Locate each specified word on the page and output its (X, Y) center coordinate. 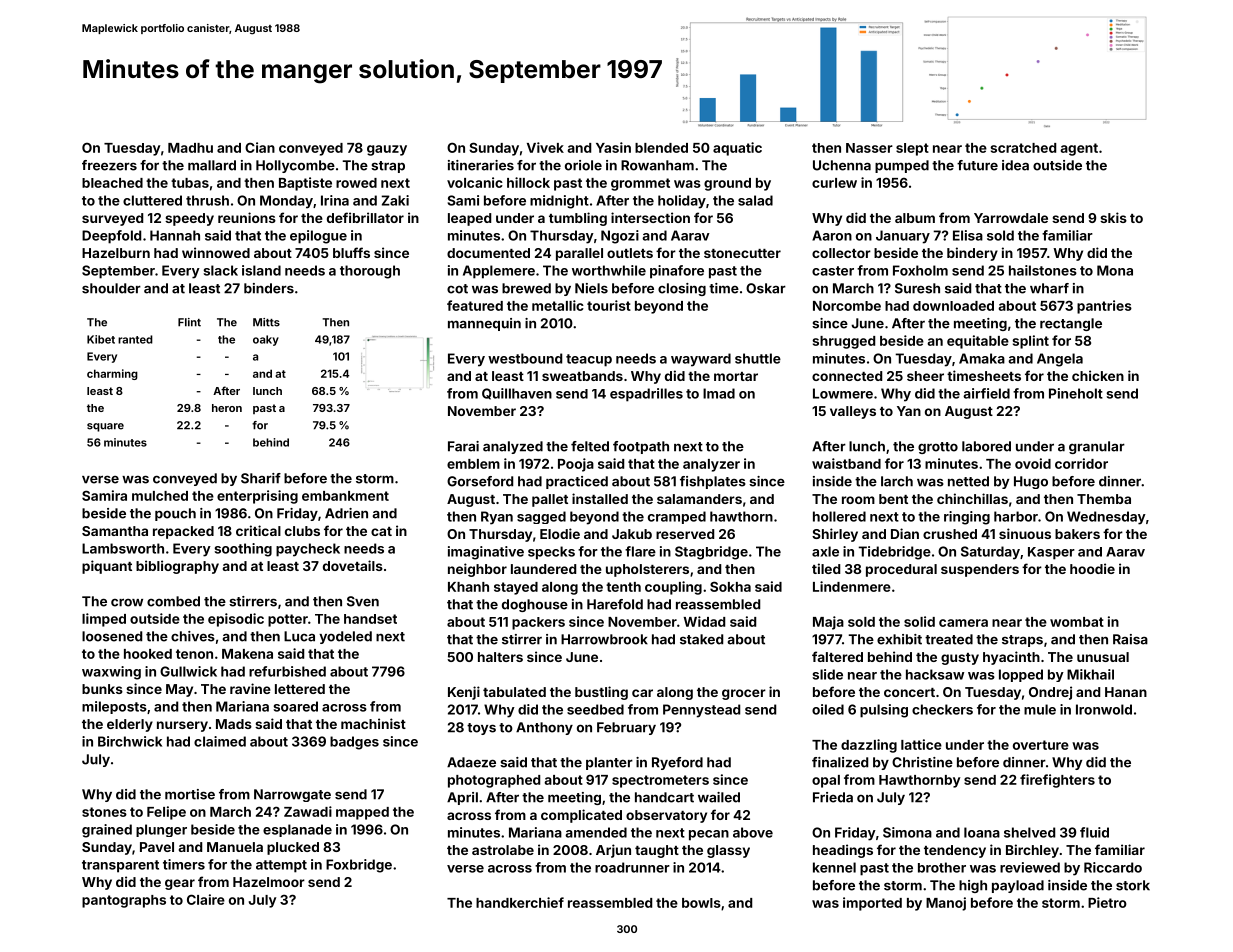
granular (1097, 447)
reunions (247, 217)
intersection (650, 217)
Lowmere (843, 393)
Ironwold (1104, 709)
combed (173, 601)
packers (538, 623)
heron (227, 408)
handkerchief (520, 902)
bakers (1077, 534)
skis (1113, 217)
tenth (623, 587)
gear (180, 884)
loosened (112, 636)
